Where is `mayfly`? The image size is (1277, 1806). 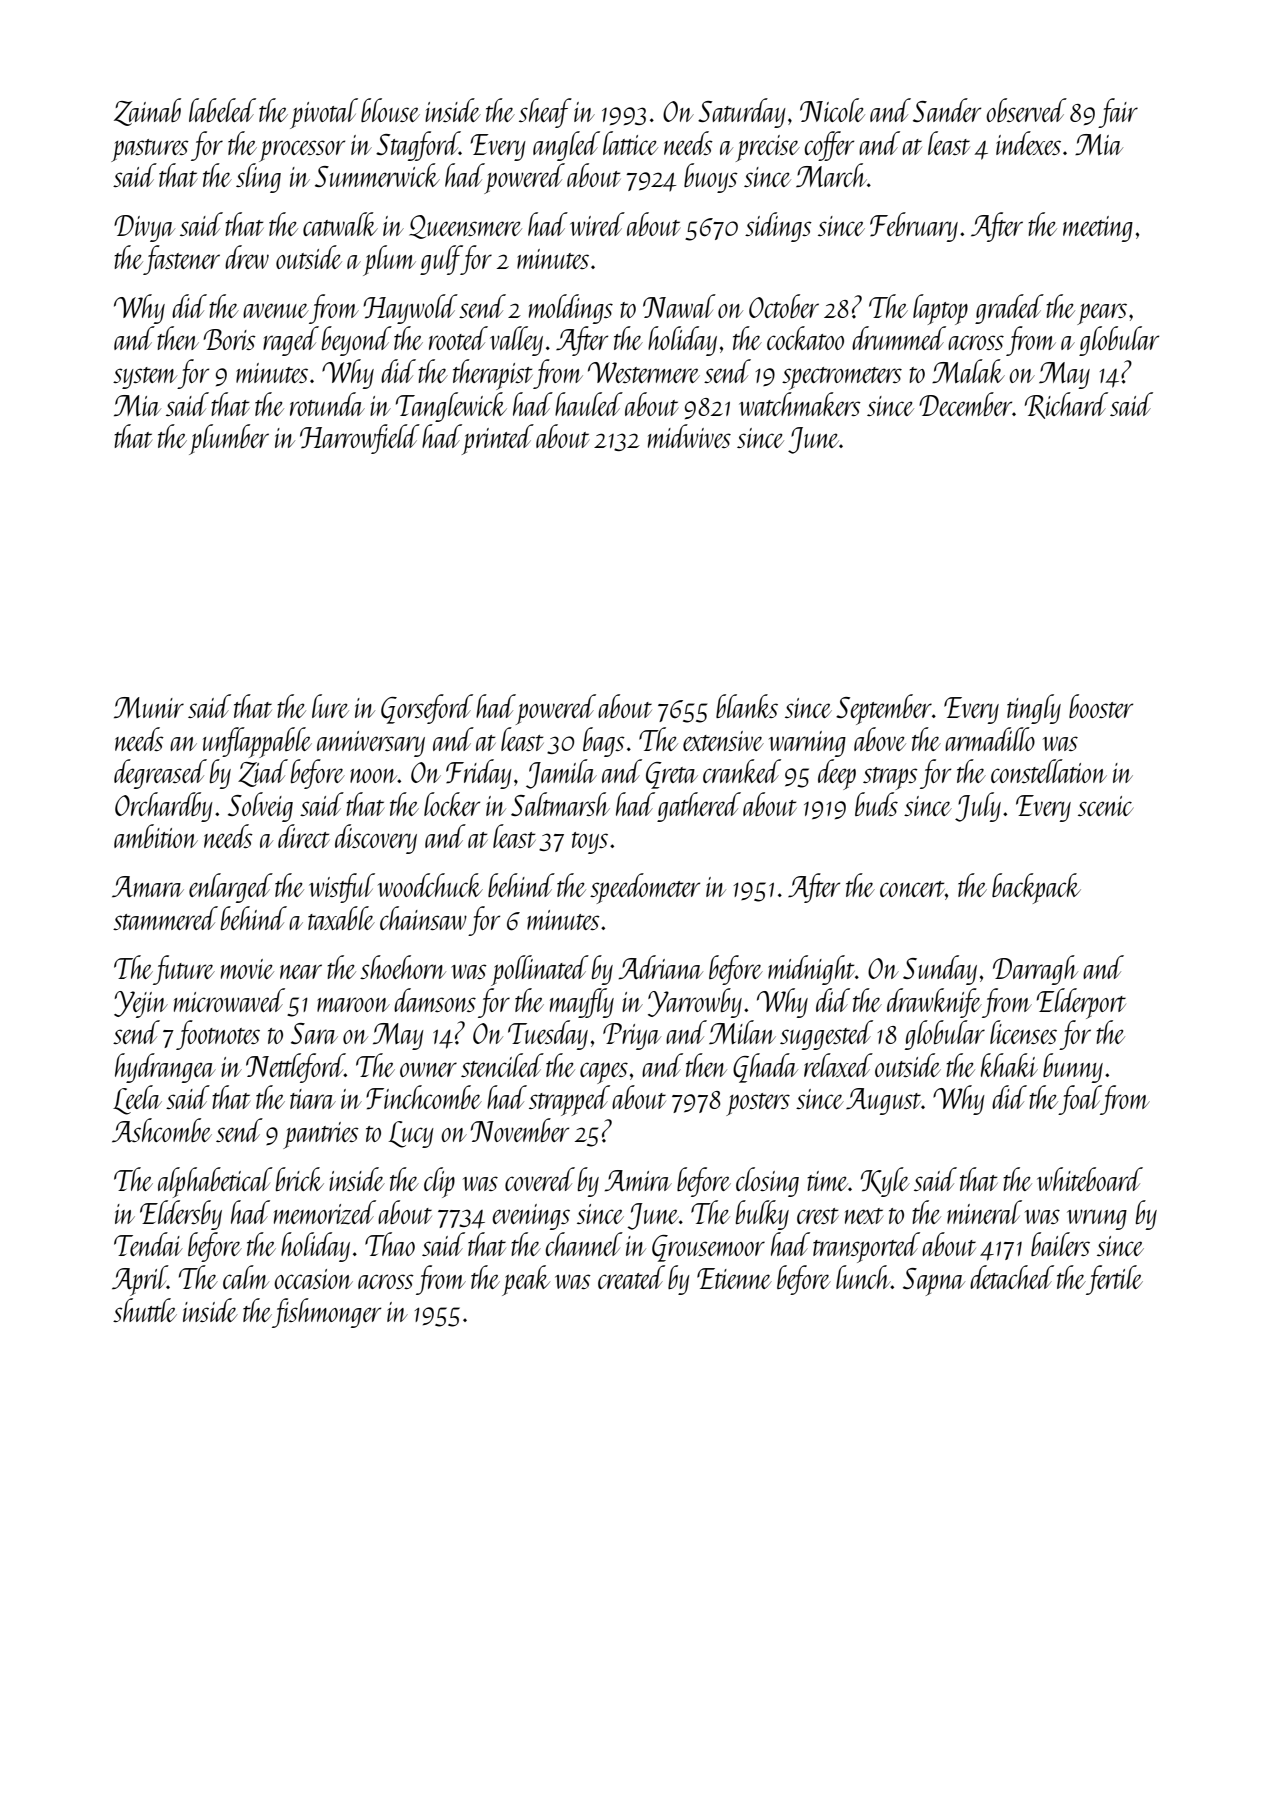
mayfly is located at coordinates (582, 1003).
